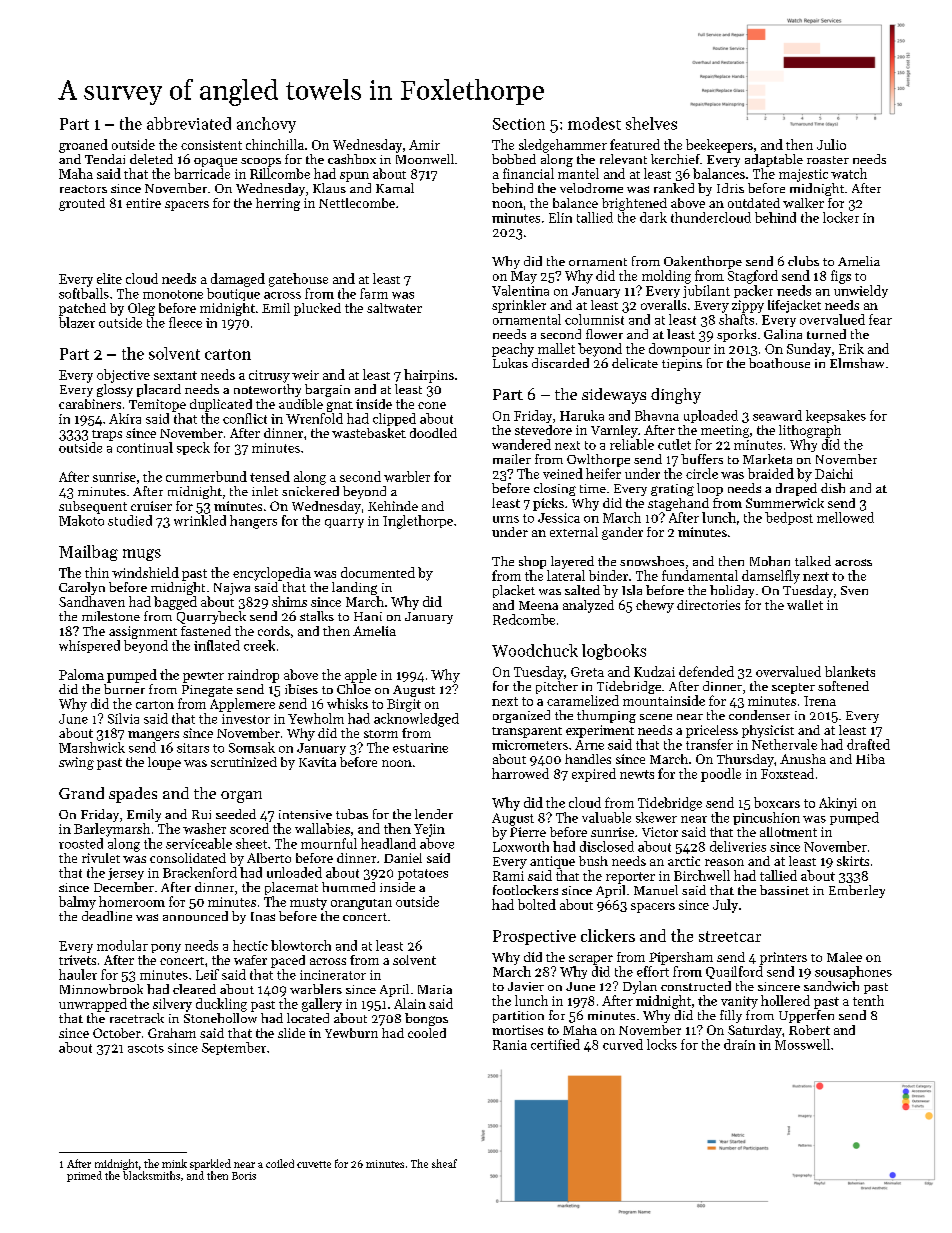 This image has height=1233, width=952. I want to click on Sven, so click(854, 590).
